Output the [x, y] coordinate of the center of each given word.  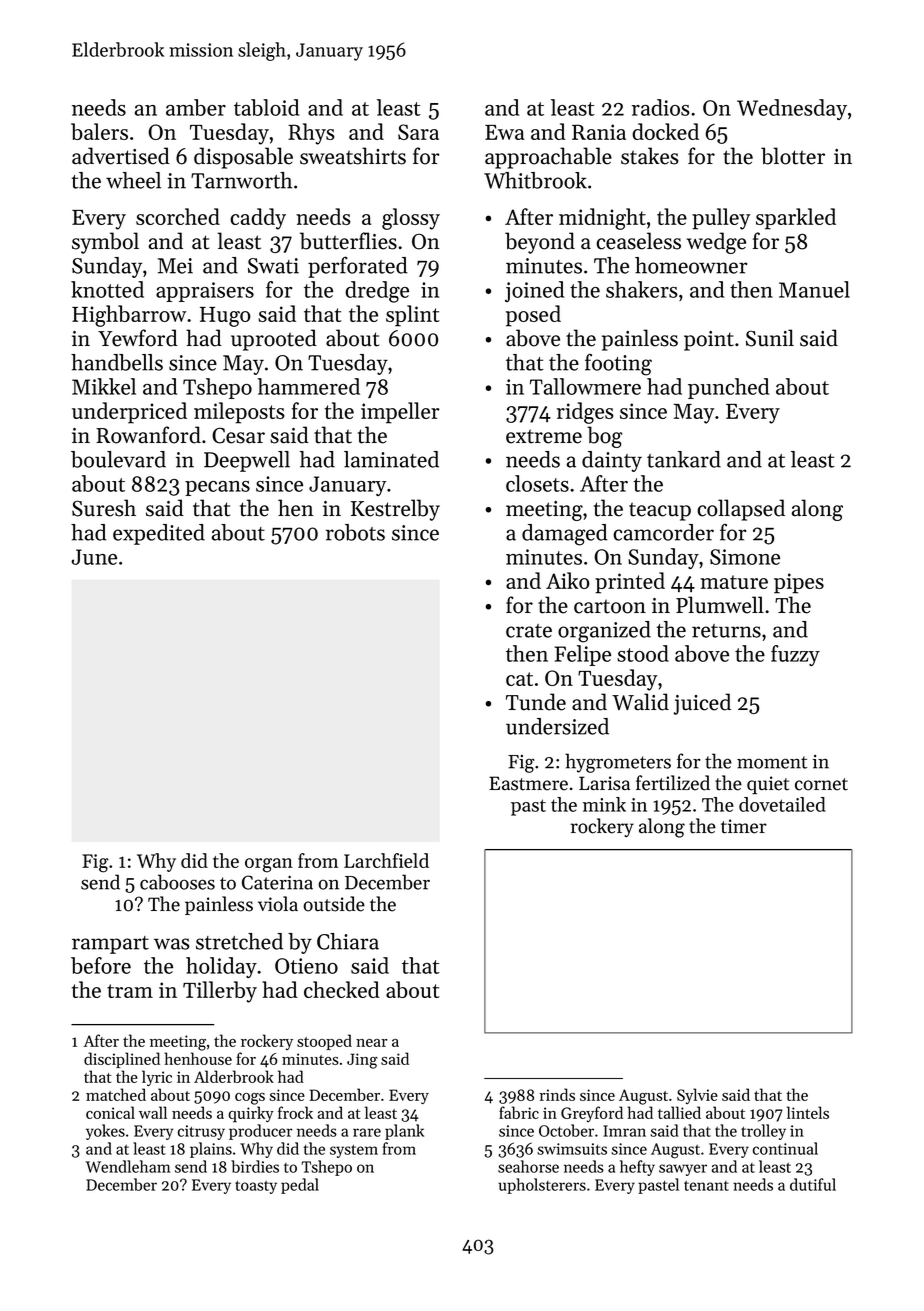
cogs [250, 1099]
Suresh [104, 508]
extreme [544, 436]
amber [196, 107]
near [371, 1043]
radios [661, 107]
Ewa [504, 132]
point [709, 341]
